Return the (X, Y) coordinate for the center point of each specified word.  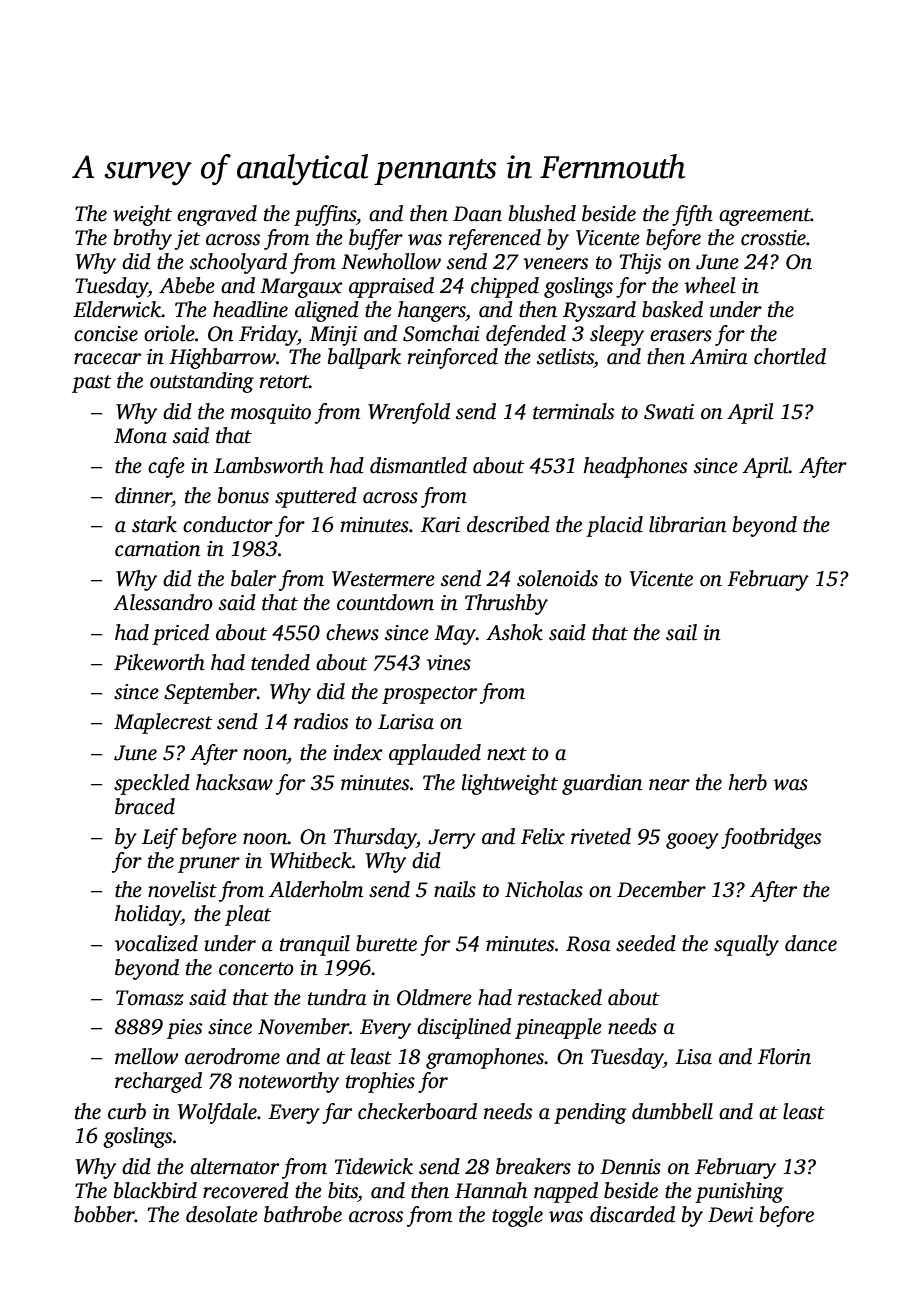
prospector (429, 695)
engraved (217, 215)
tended (280, 662)
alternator (234, 1166)
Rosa (588, 944)
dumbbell (672, 1111)
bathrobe (303, 1214)
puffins (325, 215)
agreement (765, 217)
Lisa (693, 1057)
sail (681, 632)
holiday (148, 915)
